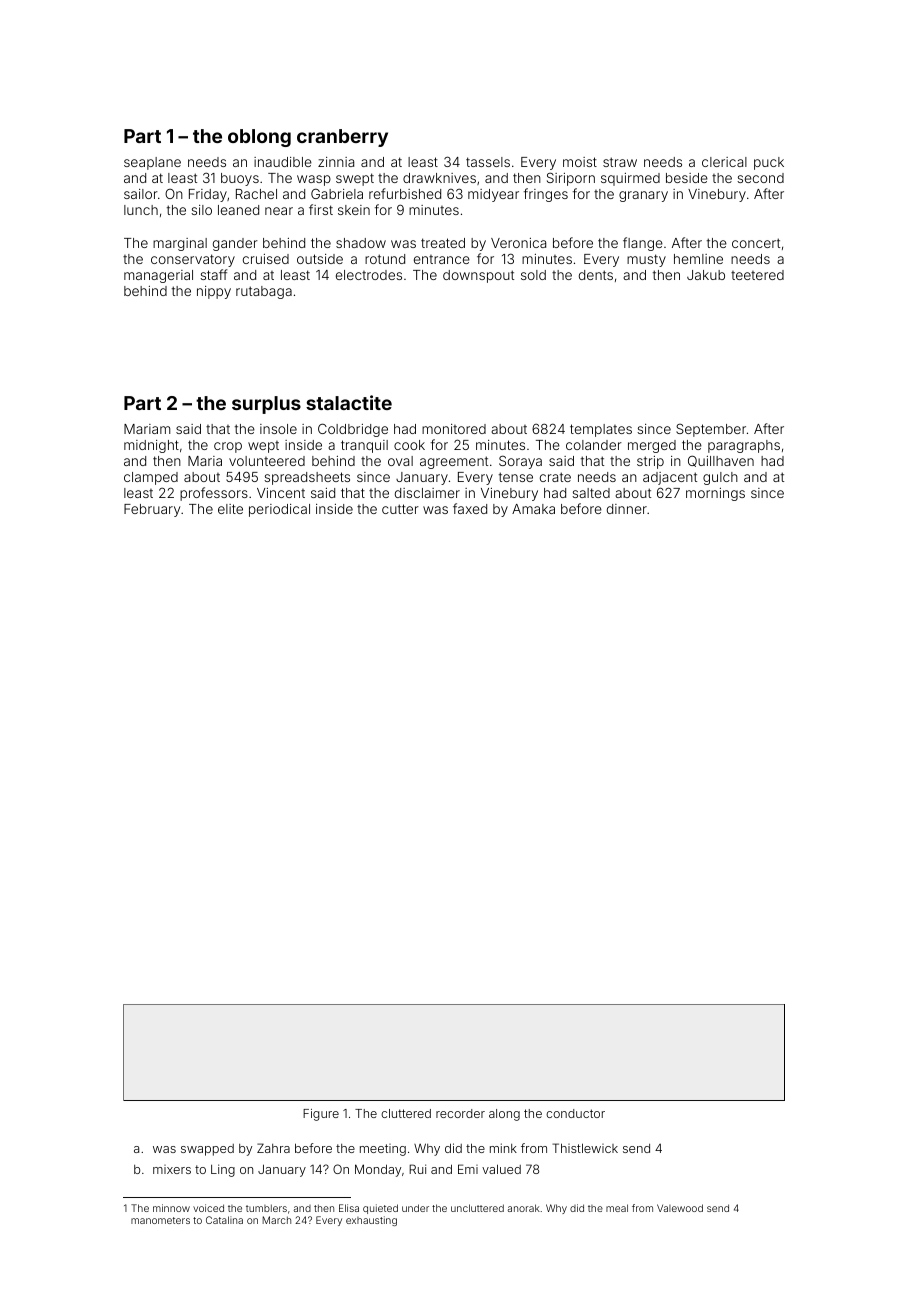 Image resolution: width=908 pixels, height=1316 pixels. I want to click on straw, so click(620, 162).
